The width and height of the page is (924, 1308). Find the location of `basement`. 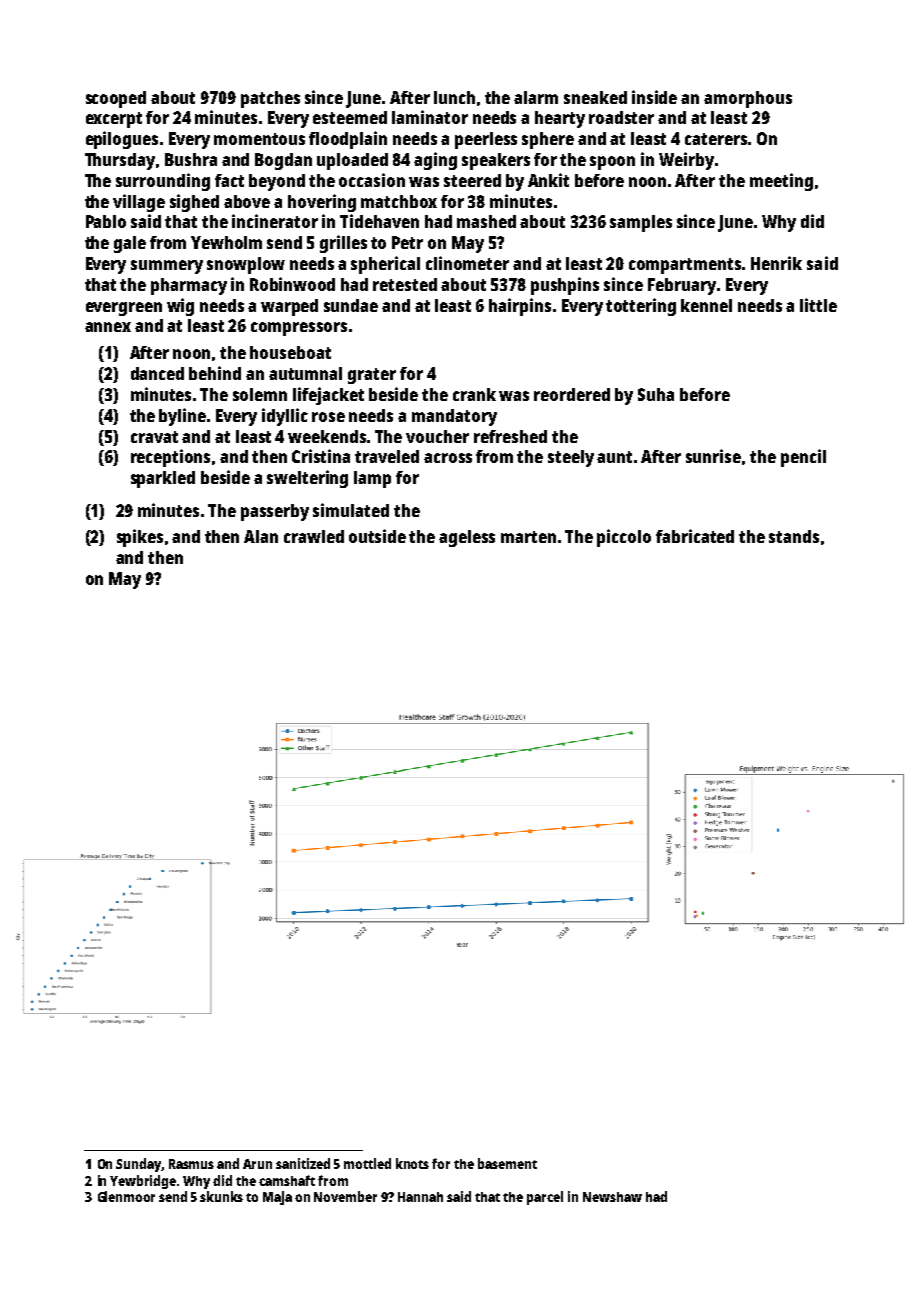

basement is located at coordinates (507, 1163).
